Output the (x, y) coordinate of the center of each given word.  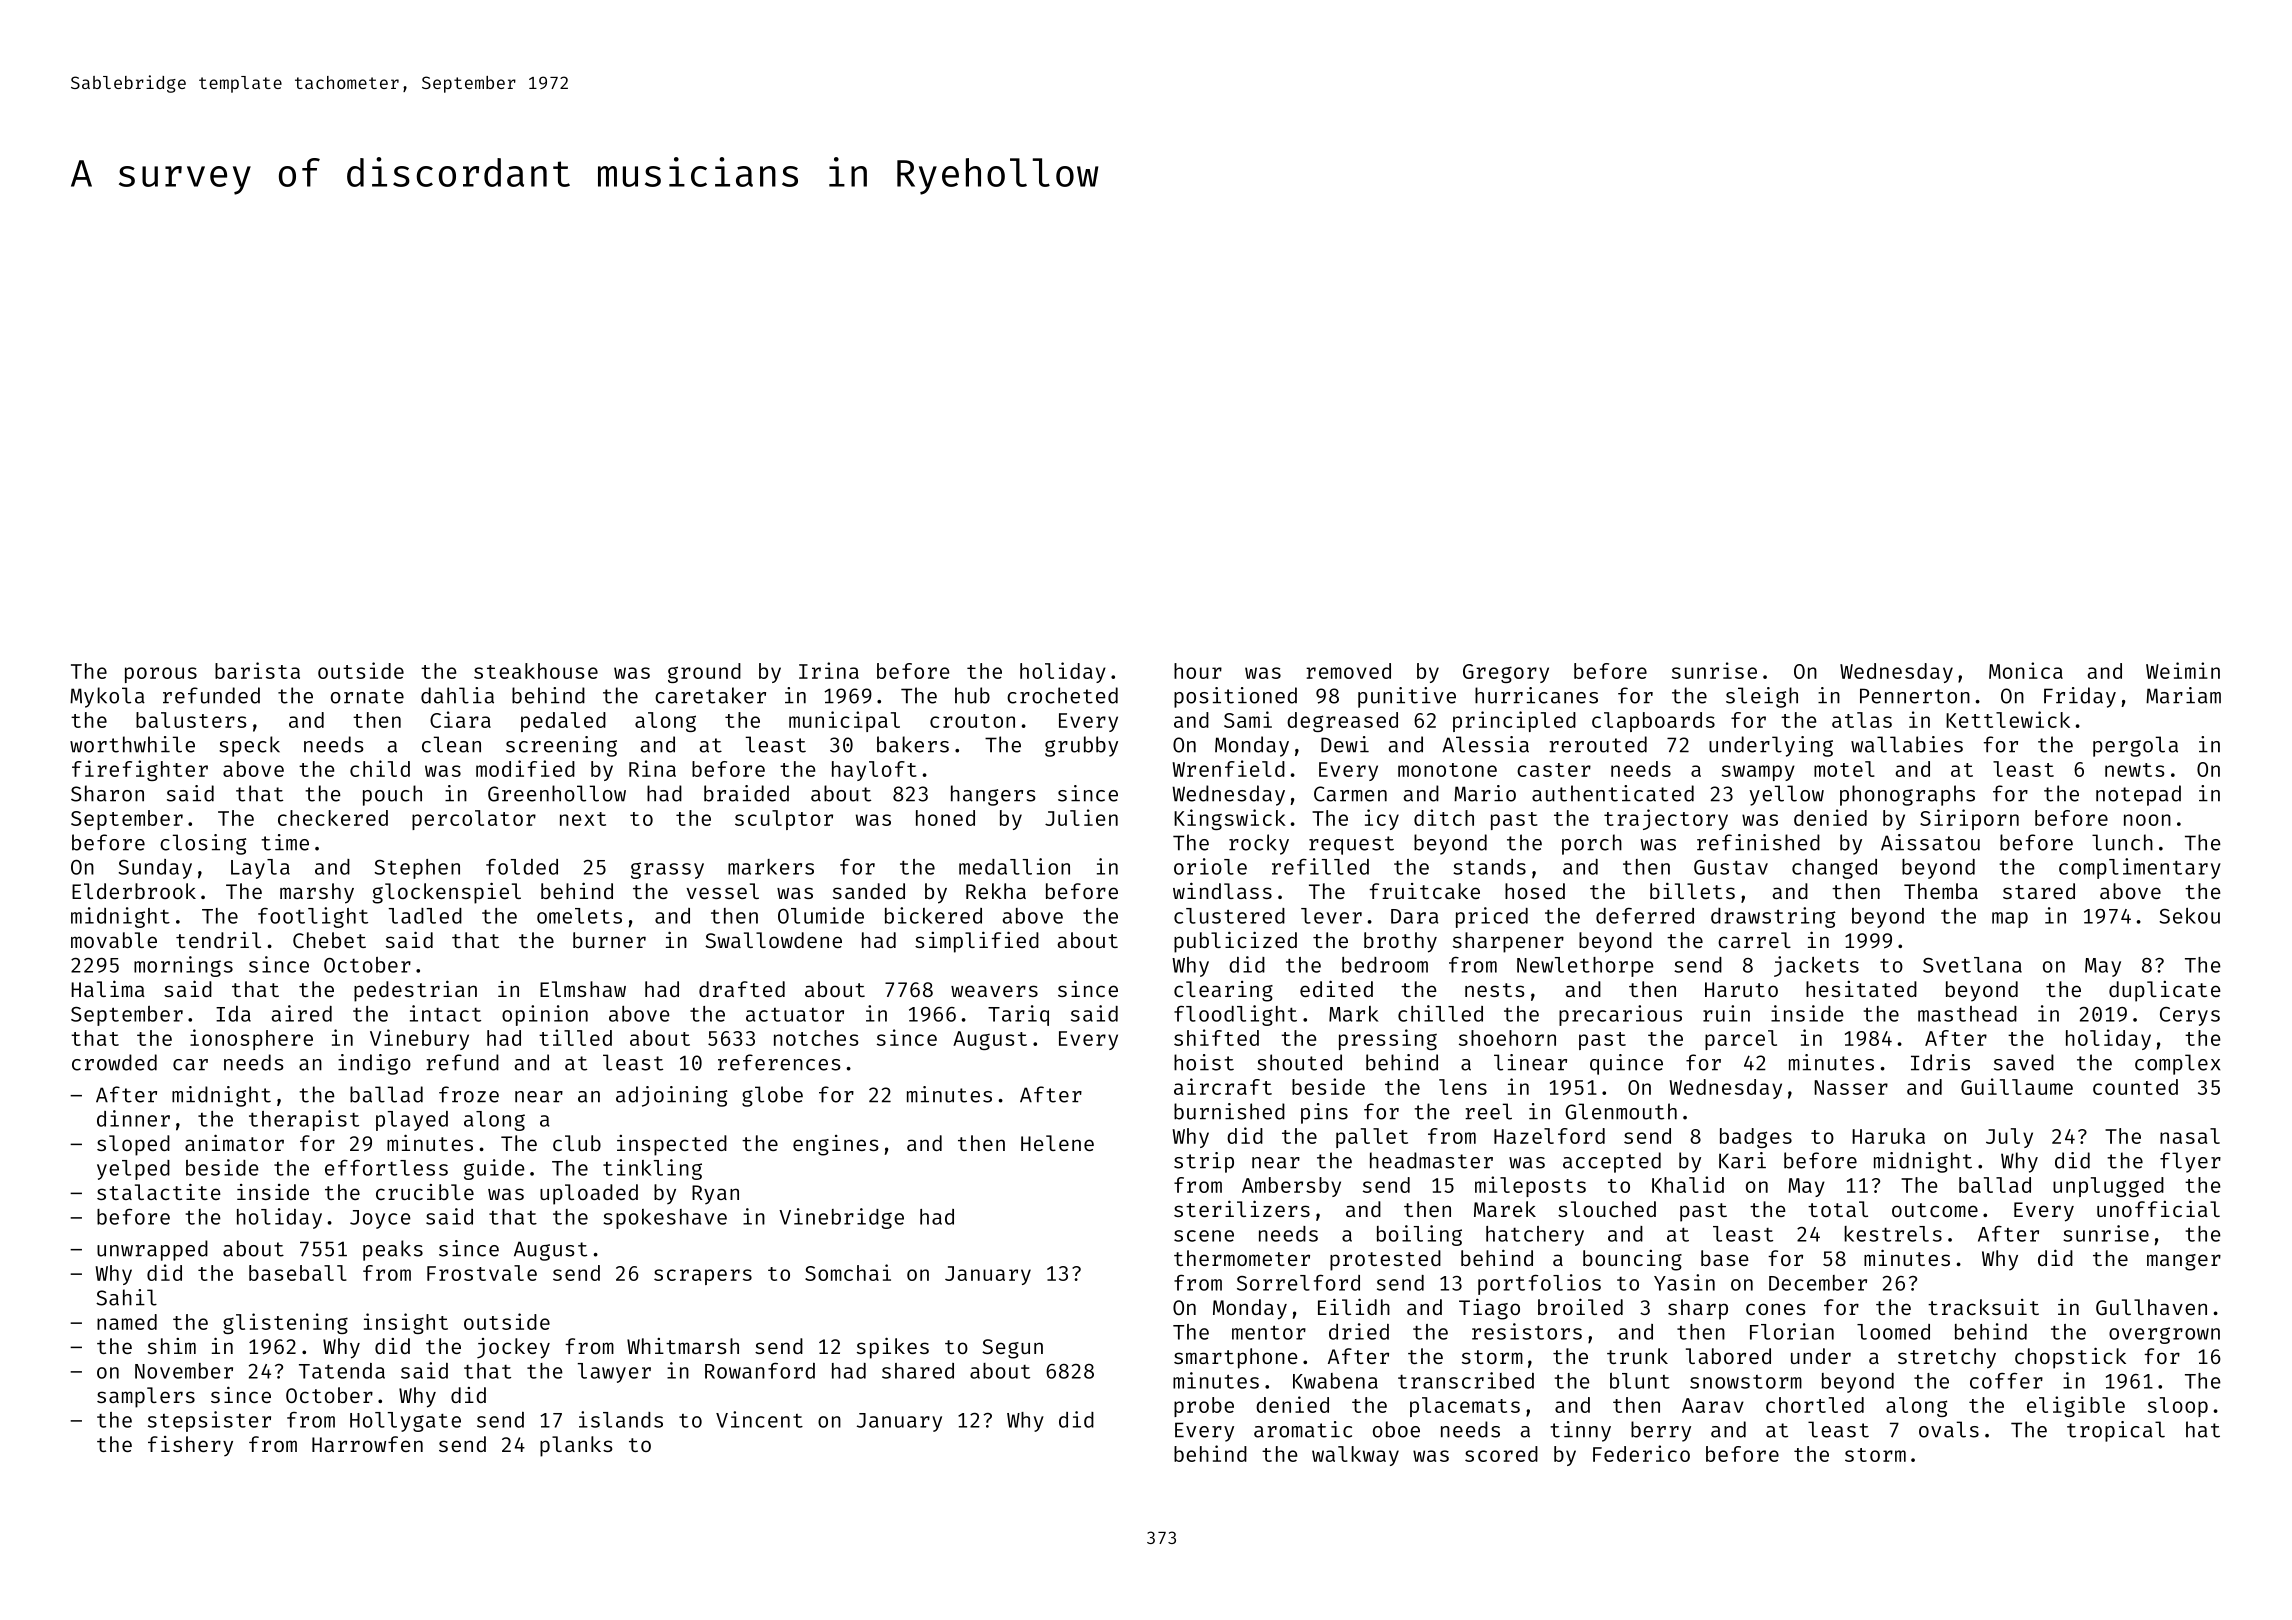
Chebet (329, 940)
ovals (1949, 1429)
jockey (513, 1348)
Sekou (2189, 916)
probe (1204, 1407)
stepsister (209, 1421)
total (1838, 1209)
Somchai (848, 1272)
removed (1348, 671)
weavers (994, 991)
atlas (1862, 720)
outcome (1935, 1210)
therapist (304, 1120)
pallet (1372, 1138)
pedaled (563, 722)
